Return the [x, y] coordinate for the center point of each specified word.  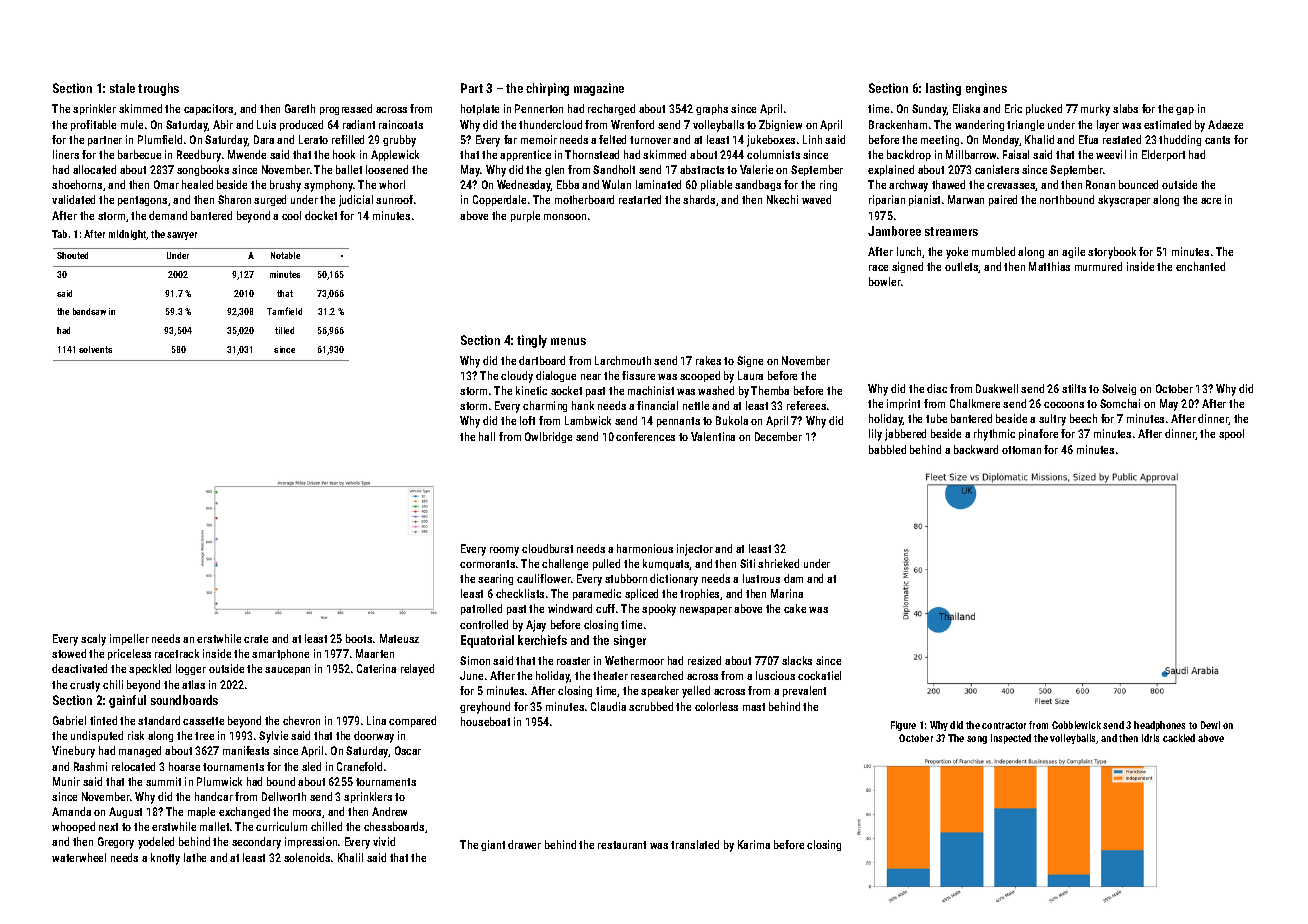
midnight [128, 235]
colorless [716, 706]
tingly [532, 341]
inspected [1011, 739]
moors [307, 813]
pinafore [1038, 434]
